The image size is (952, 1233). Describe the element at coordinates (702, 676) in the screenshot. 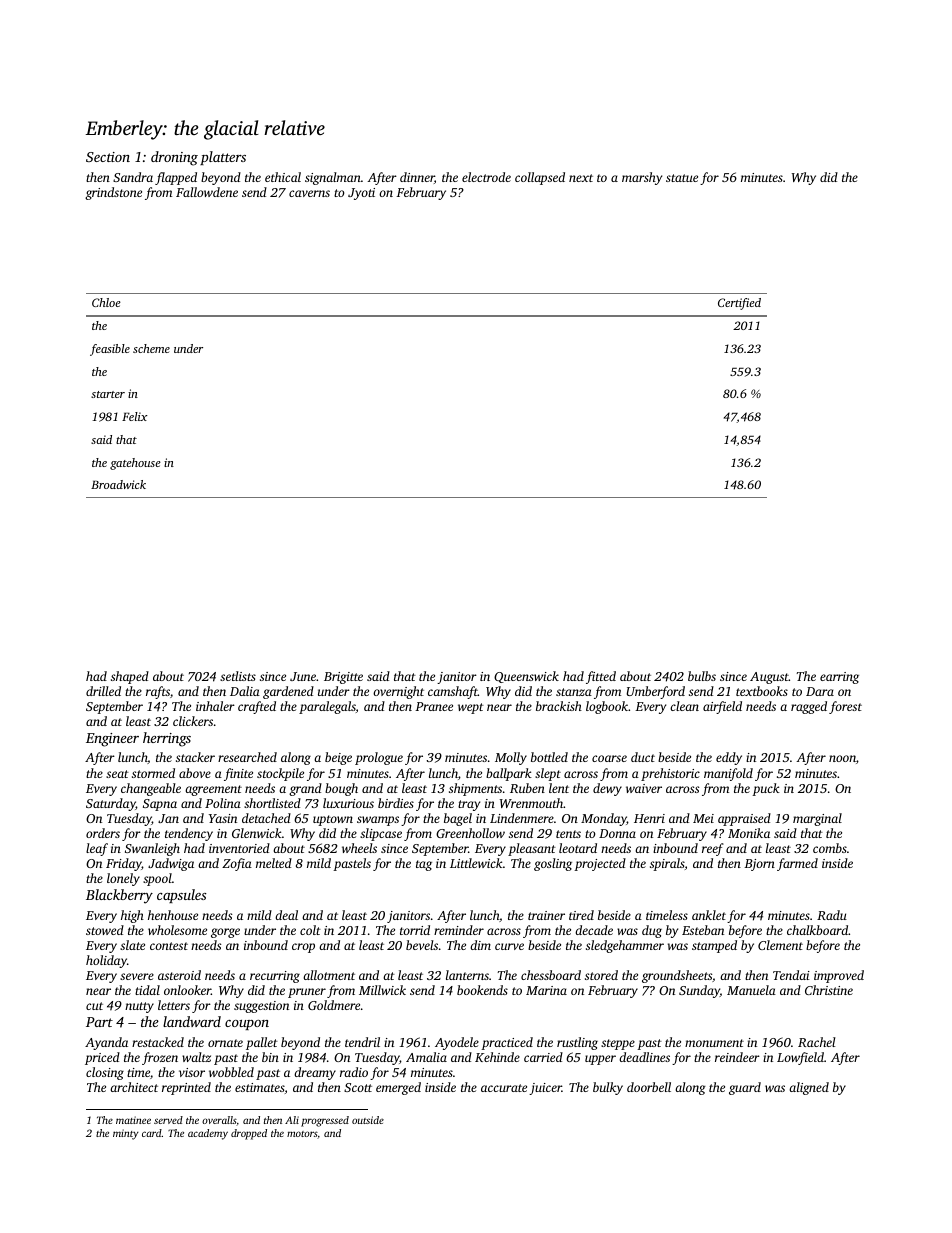

I see `bulbs` at that location.
